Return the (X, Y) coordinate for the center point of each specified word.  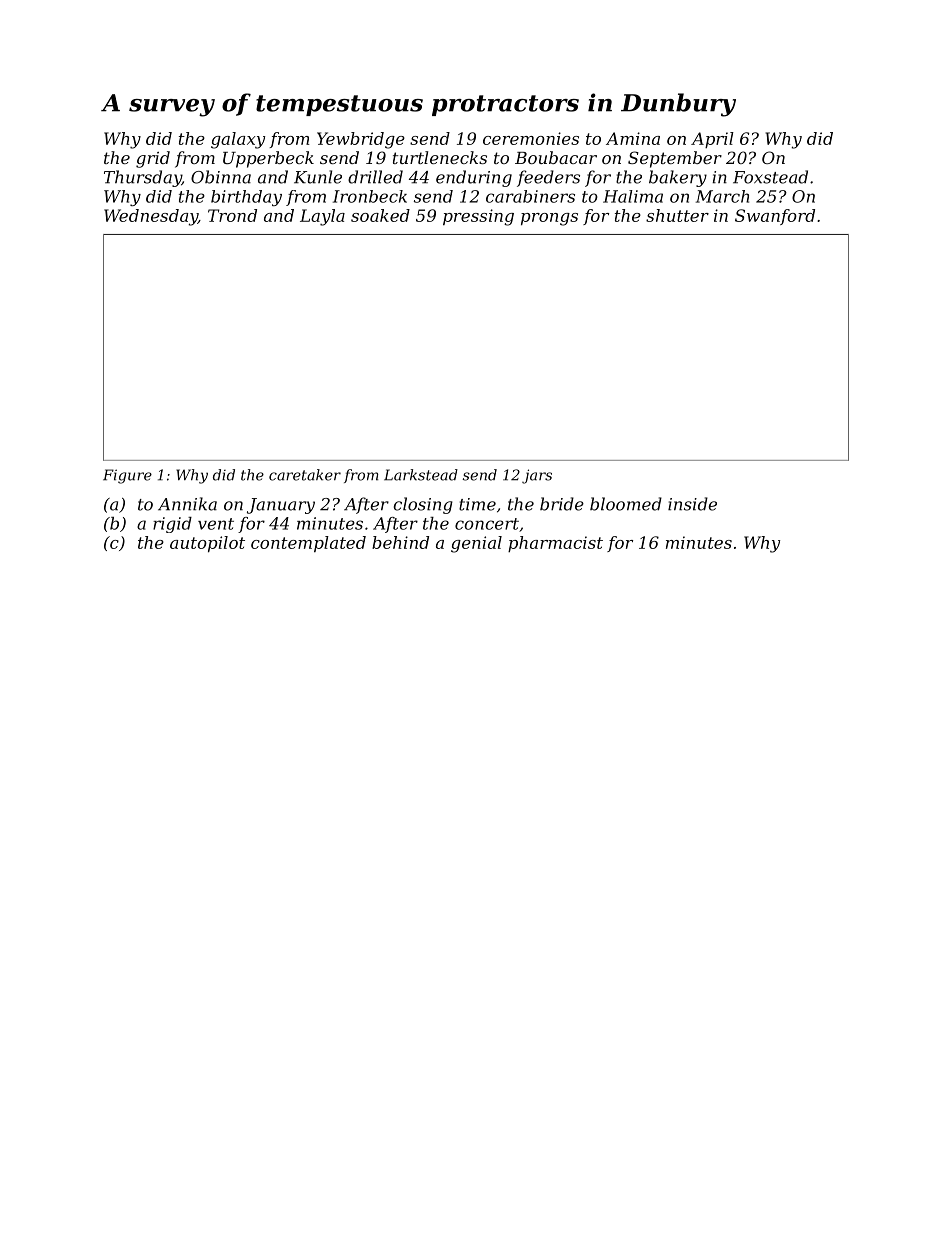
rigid (172, 525)
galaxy (238, 140)
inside (692, 504)
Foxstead (770, 177)
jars (537, 476)
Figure (127, 476)
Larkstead (421, 475)
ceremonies (531, 138)
